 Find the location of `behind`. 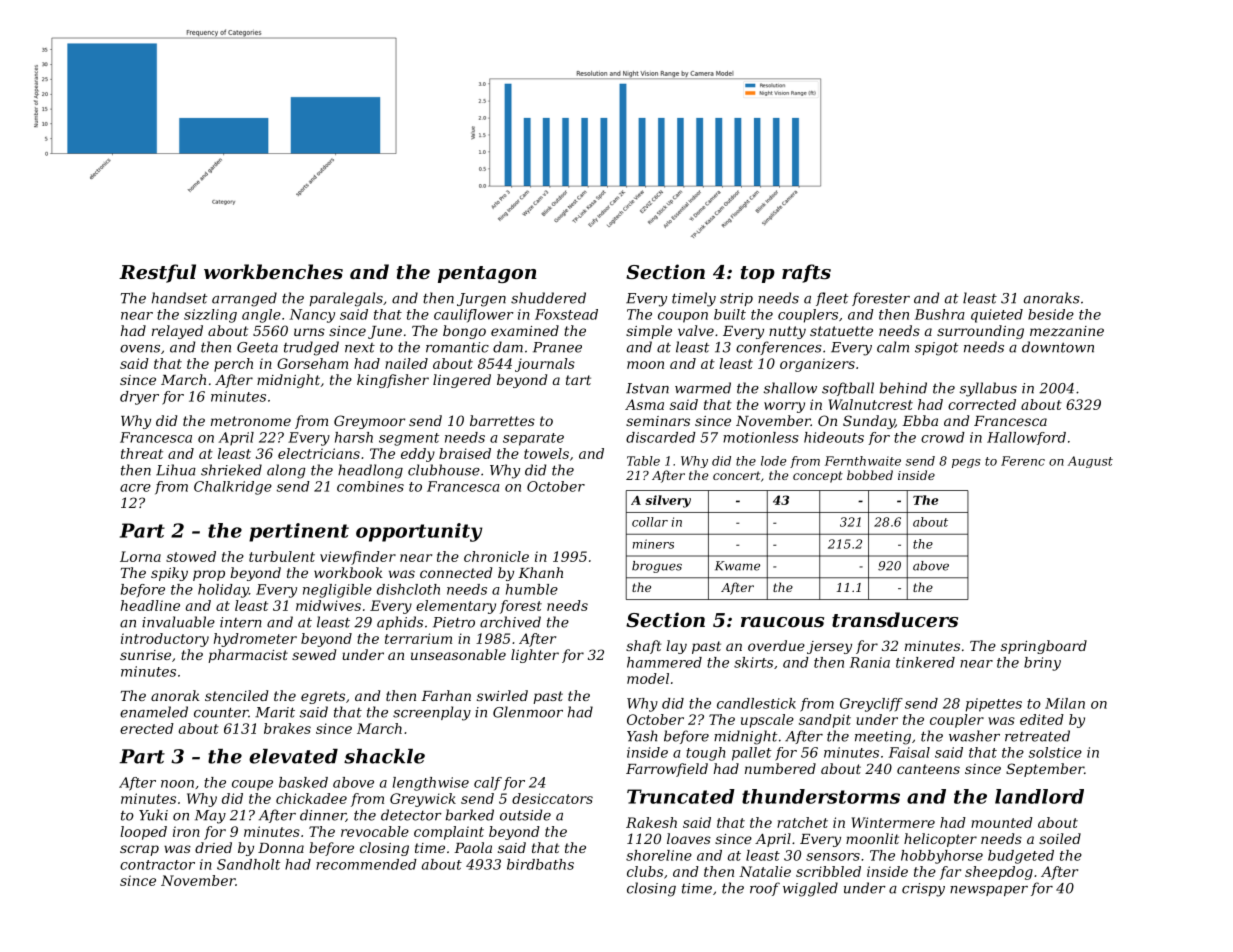

behind is located at coordinates (903, 388).
